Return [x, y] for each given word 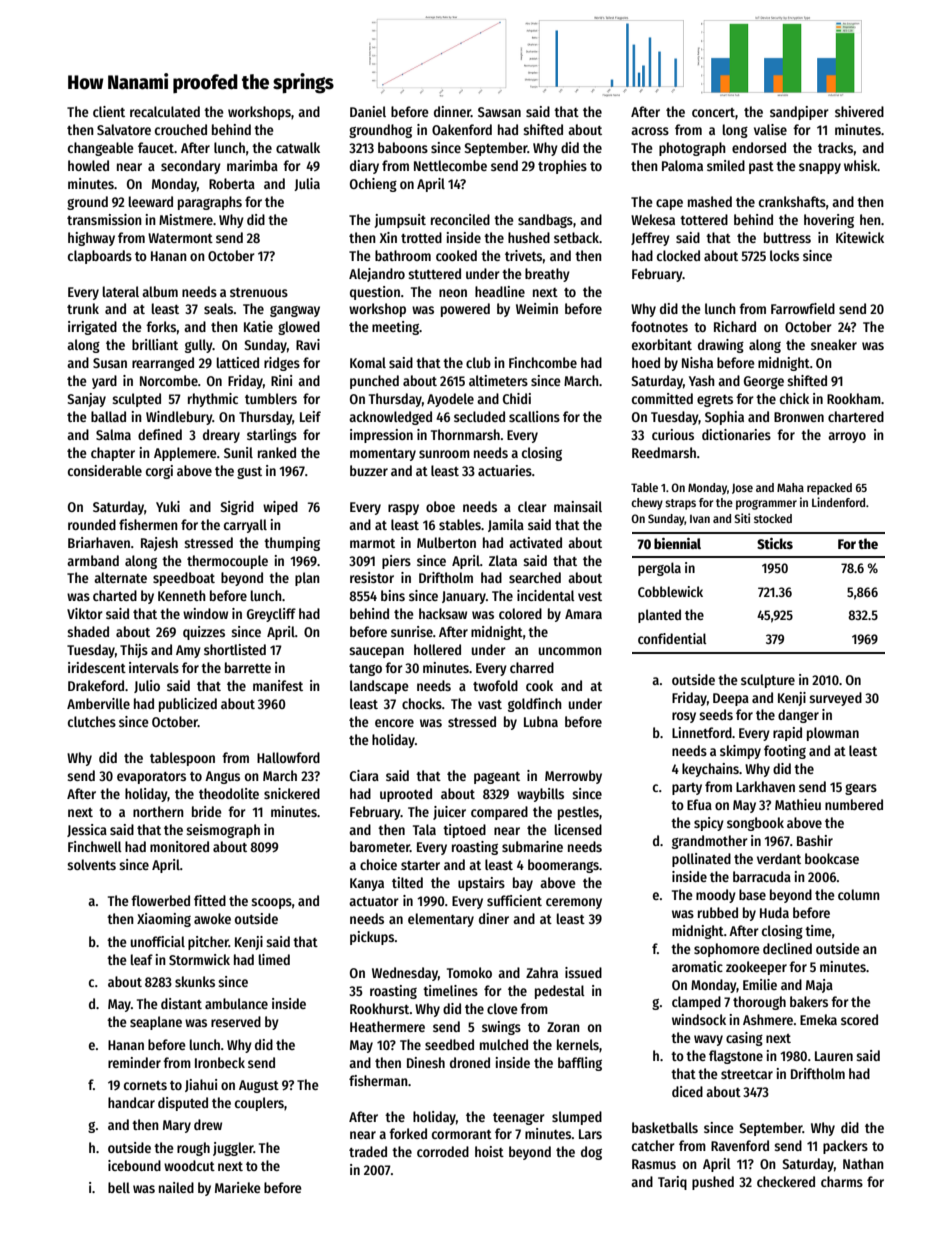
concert [713, 112]
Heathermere [387, 1026]
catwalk [298, 147]
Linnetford [702, 732]
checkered [786, 1181]
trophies [562, 167]
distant [181, 1003]
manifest [278, 685]
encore [394, 723]
